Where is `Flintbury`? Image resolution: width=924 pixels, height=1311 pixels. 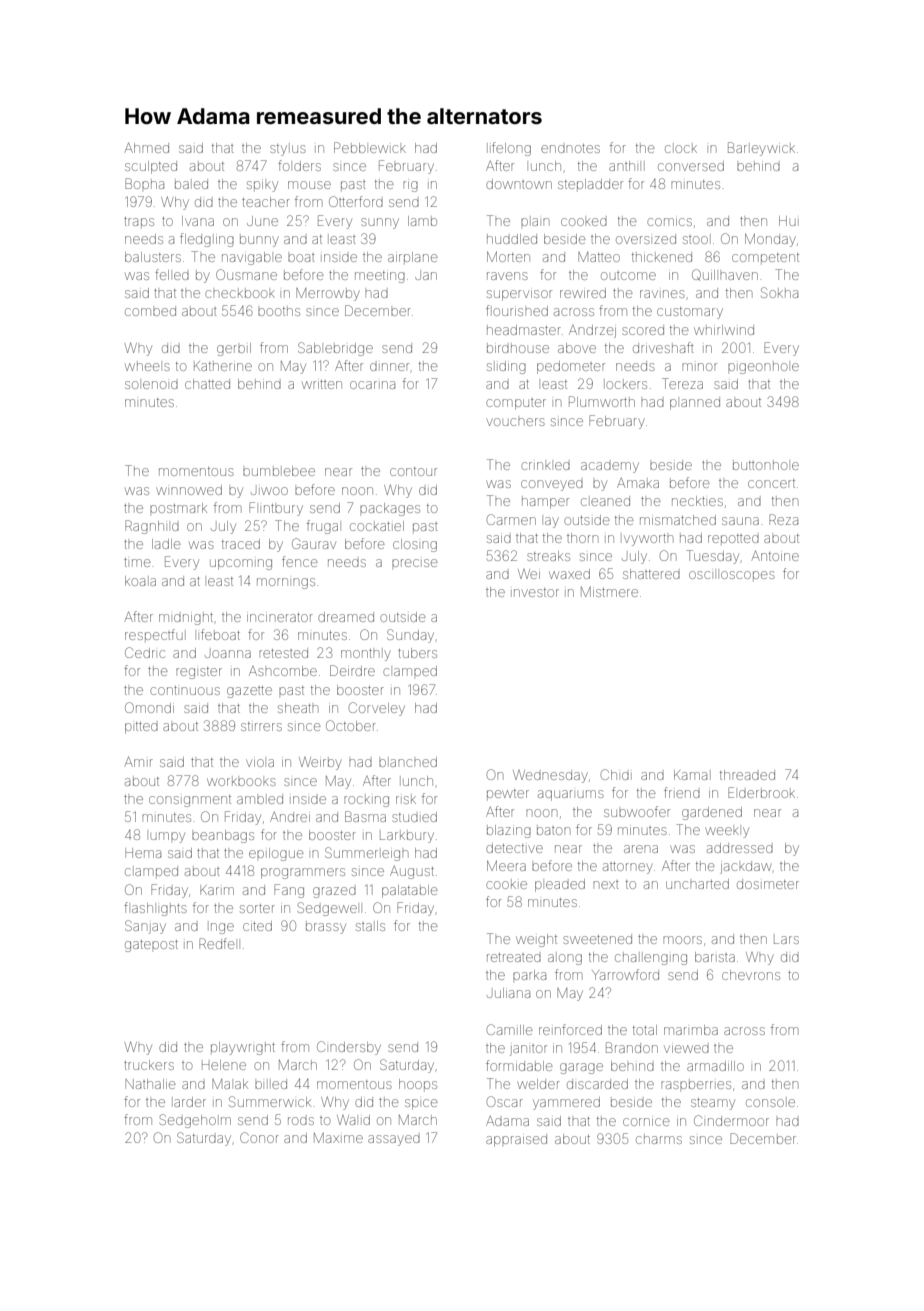 Flintbury is located at coordinates (276, 509).
